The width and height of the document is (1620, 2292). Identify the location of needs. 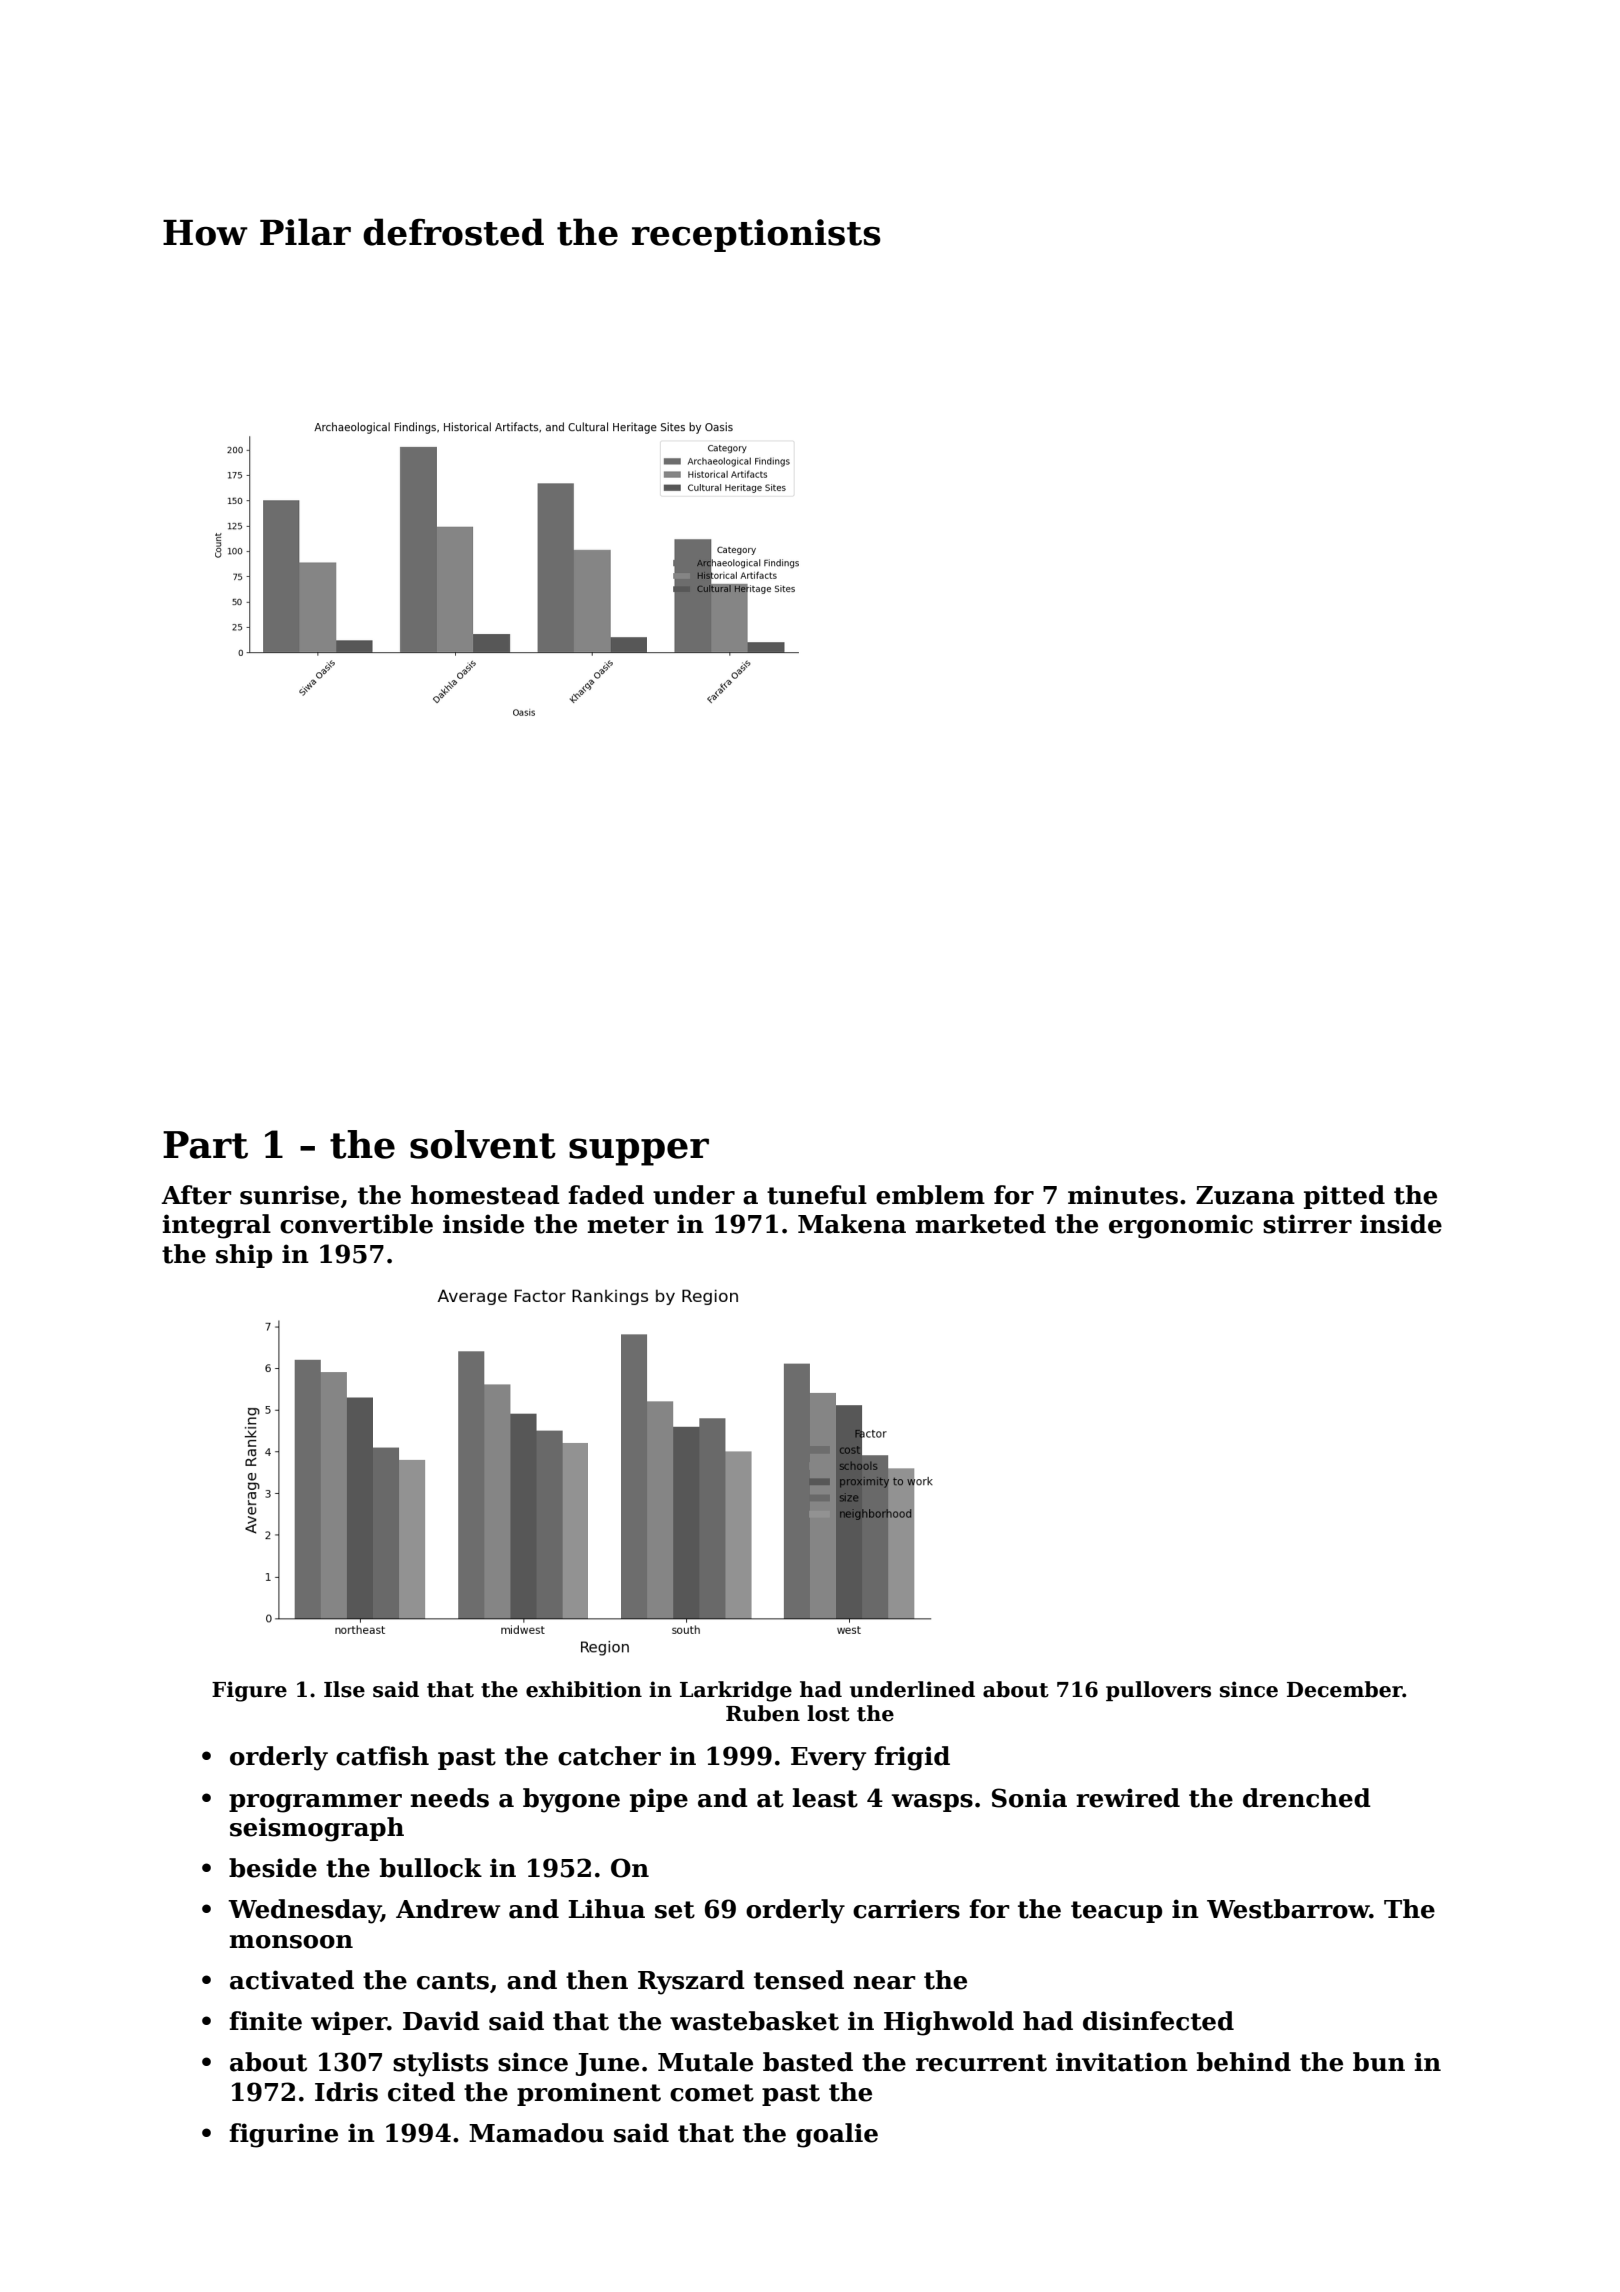
(450, 1798).
